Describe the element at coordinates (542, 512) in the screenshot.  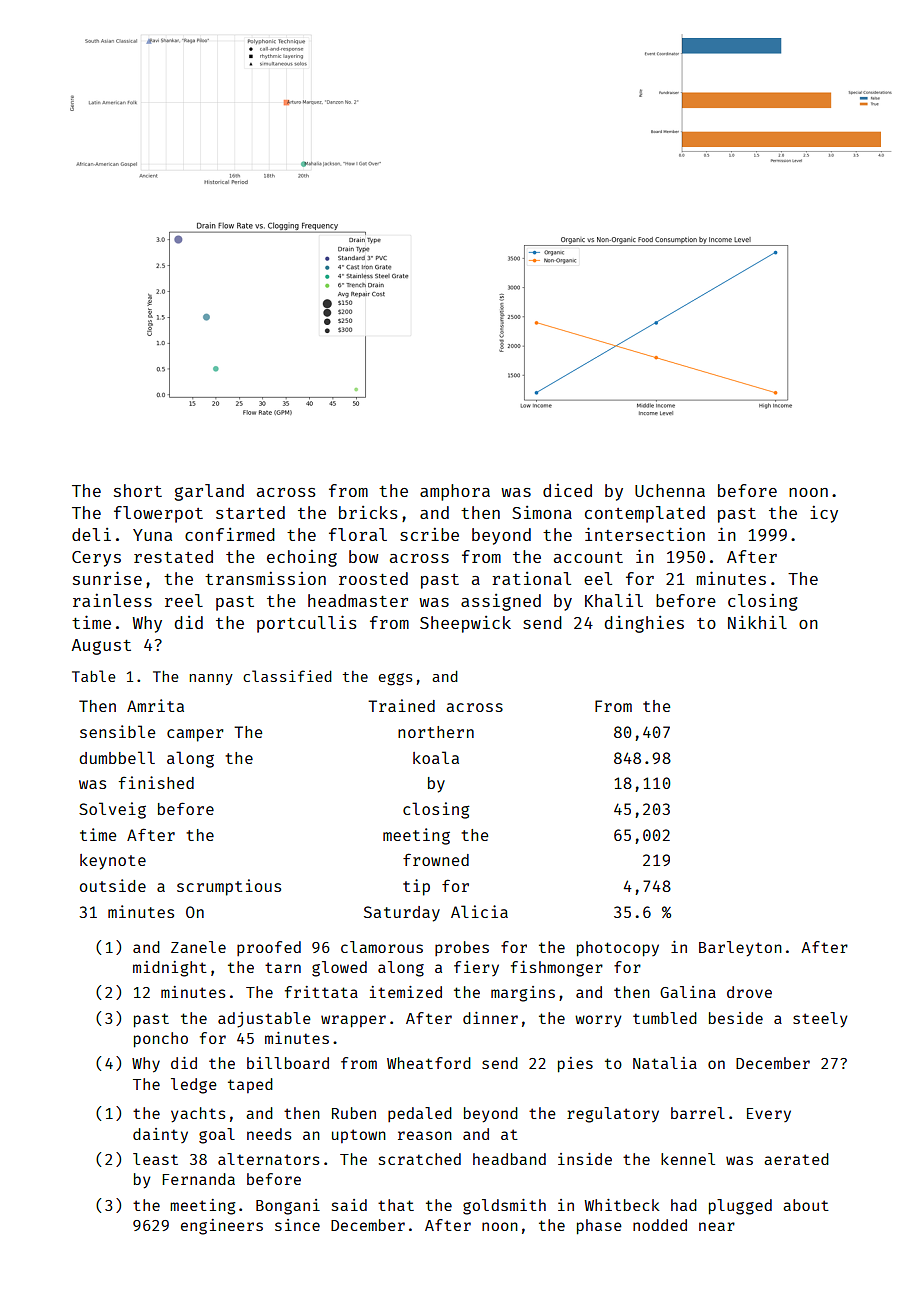
I see `Simona` at that location.
